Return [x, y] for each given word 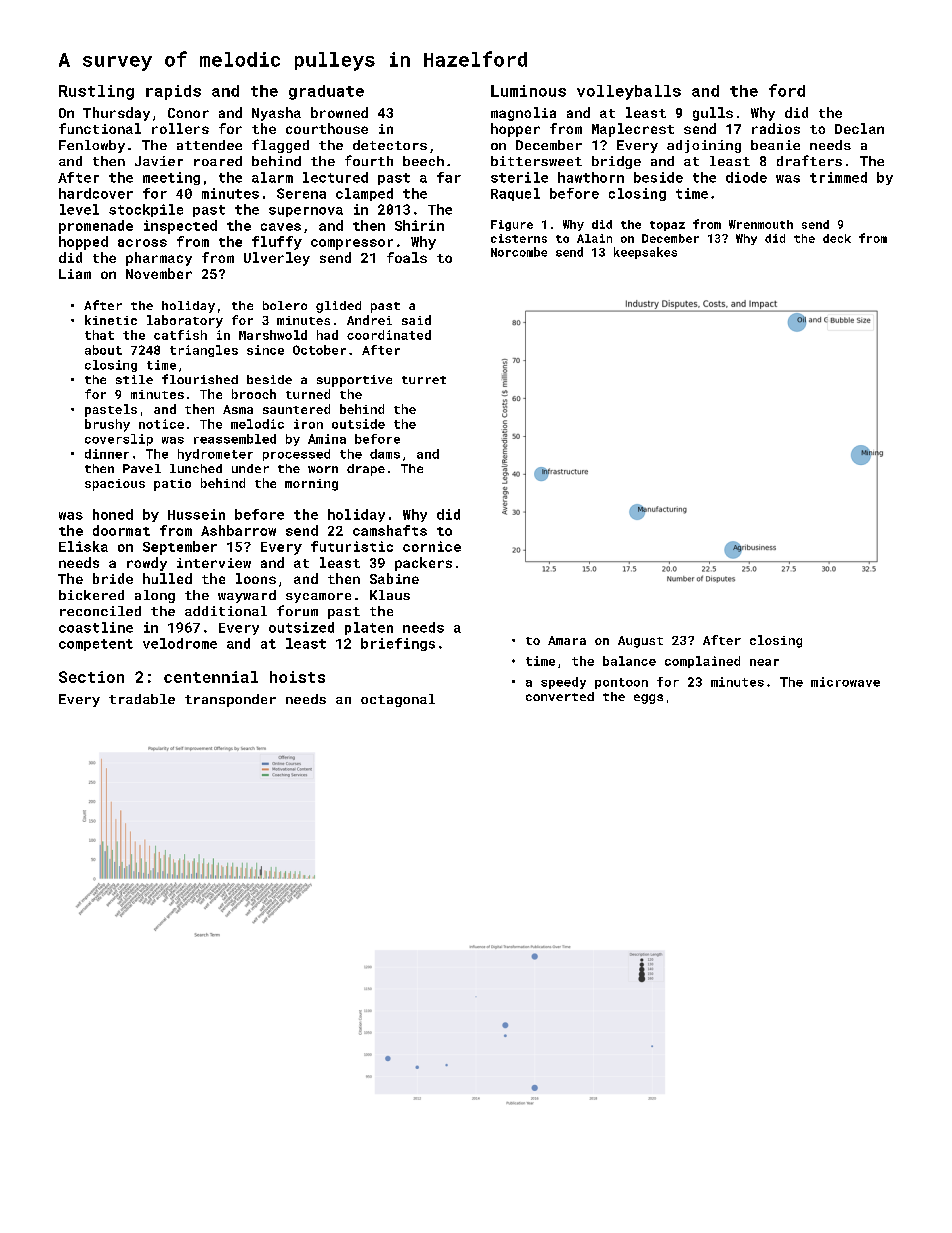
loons [256, 578]
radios [776, 128]
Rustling [96, 92]
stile [134, 379]
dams [385, 454]
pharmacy [159, 259]
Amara [567, 640]
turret [424, 380]
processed [296, 455]
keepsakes [645, 253]
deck [837, 238]
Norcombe [519, 252]
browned [339, 112]
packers [423, 564]
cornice [432, 546]
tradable [142, 699]
